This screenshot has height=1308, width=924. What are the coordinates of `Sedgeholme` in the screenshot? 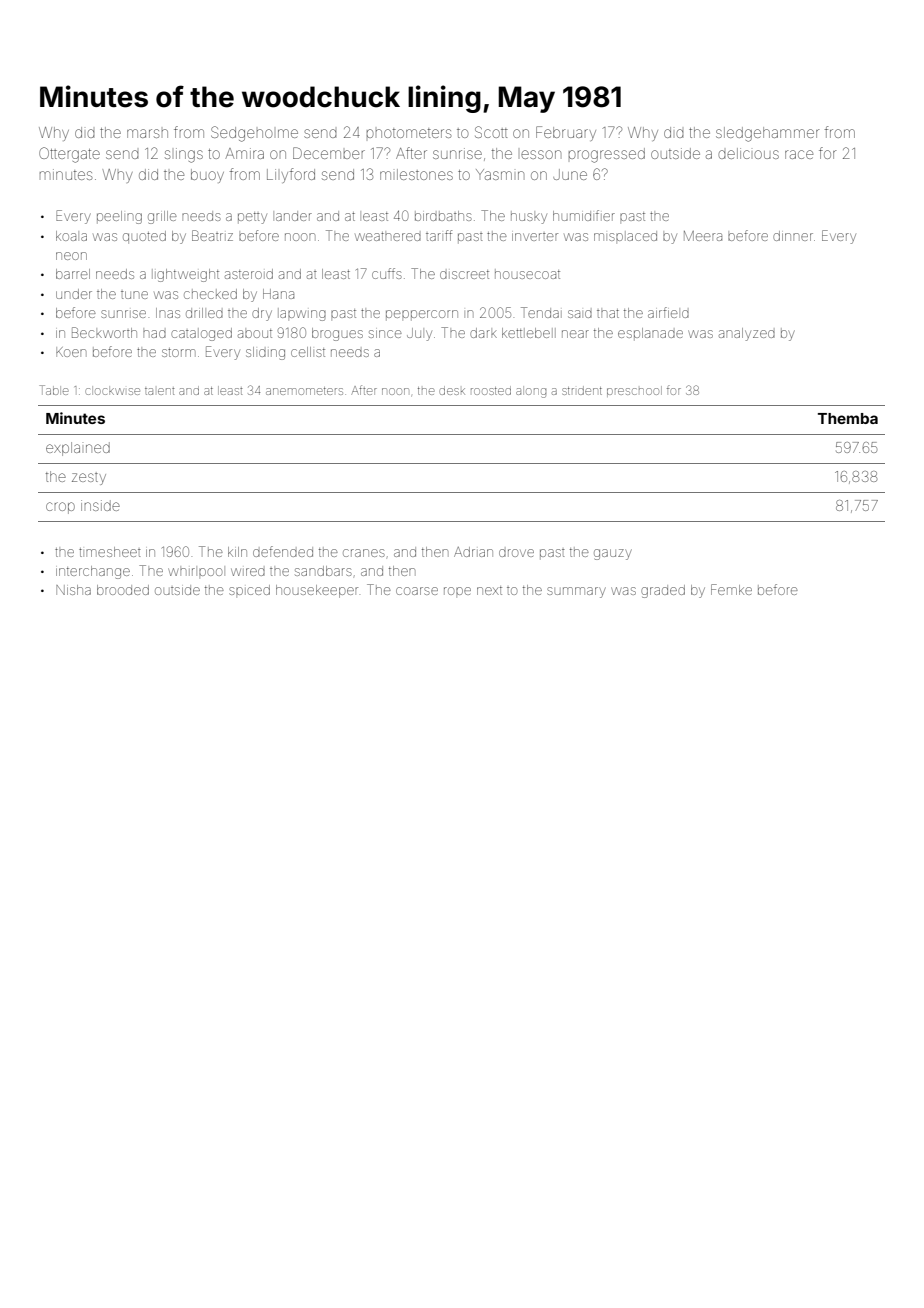 It's located at (254, 134).
